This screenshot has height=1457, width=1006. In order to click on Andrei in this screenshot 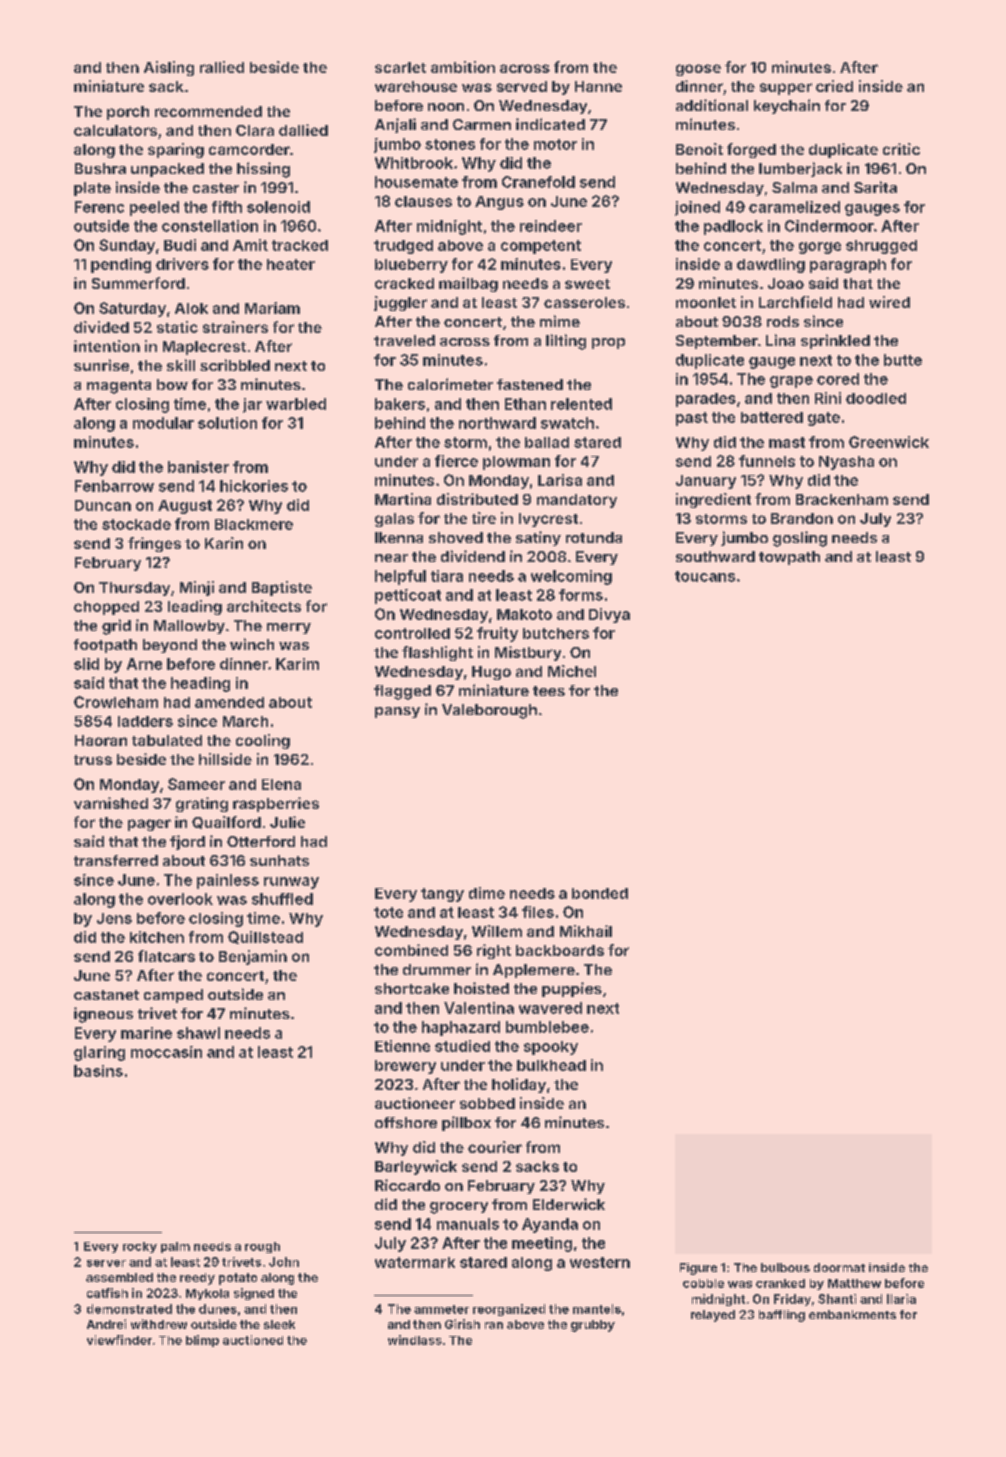, I will do `click(106, 1324)`.
